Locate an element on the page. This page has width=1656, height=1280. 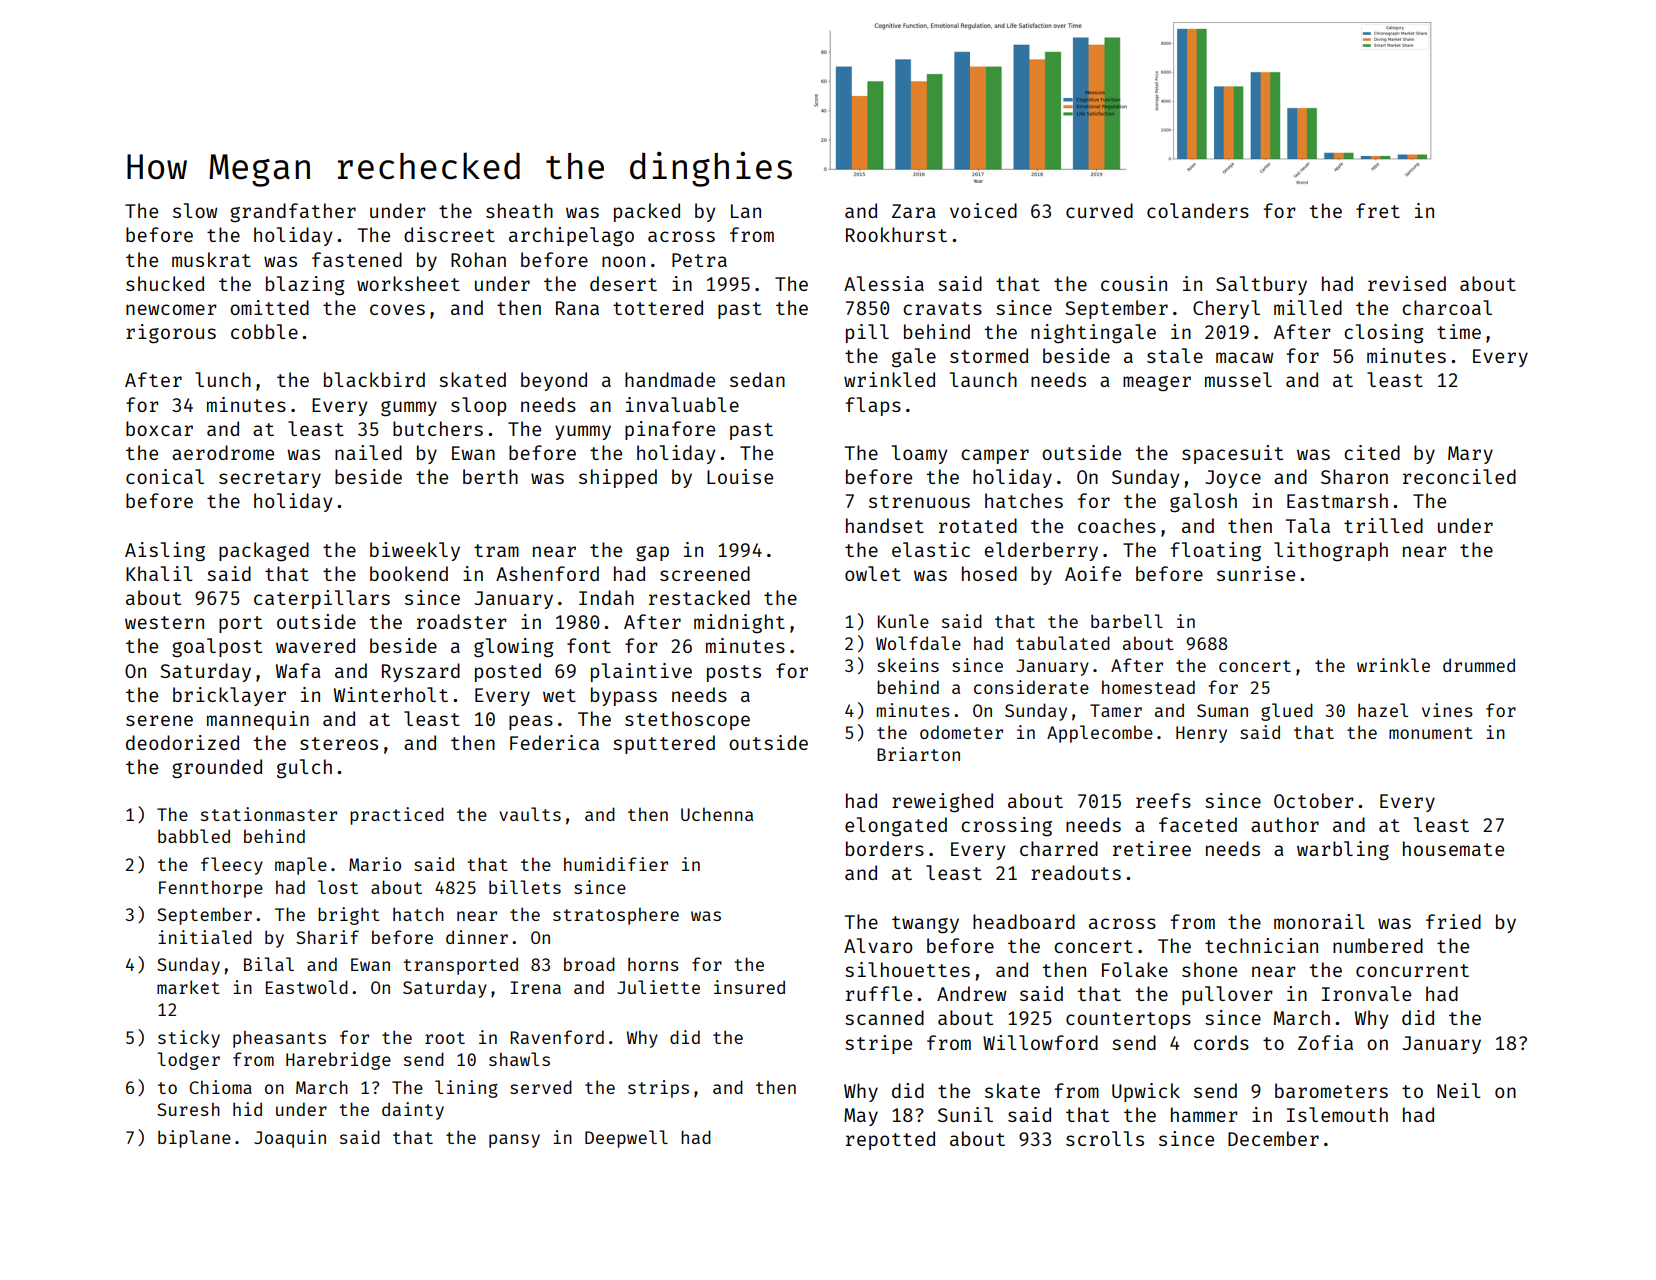
Uchenna is located at coordinates (717, 814).
